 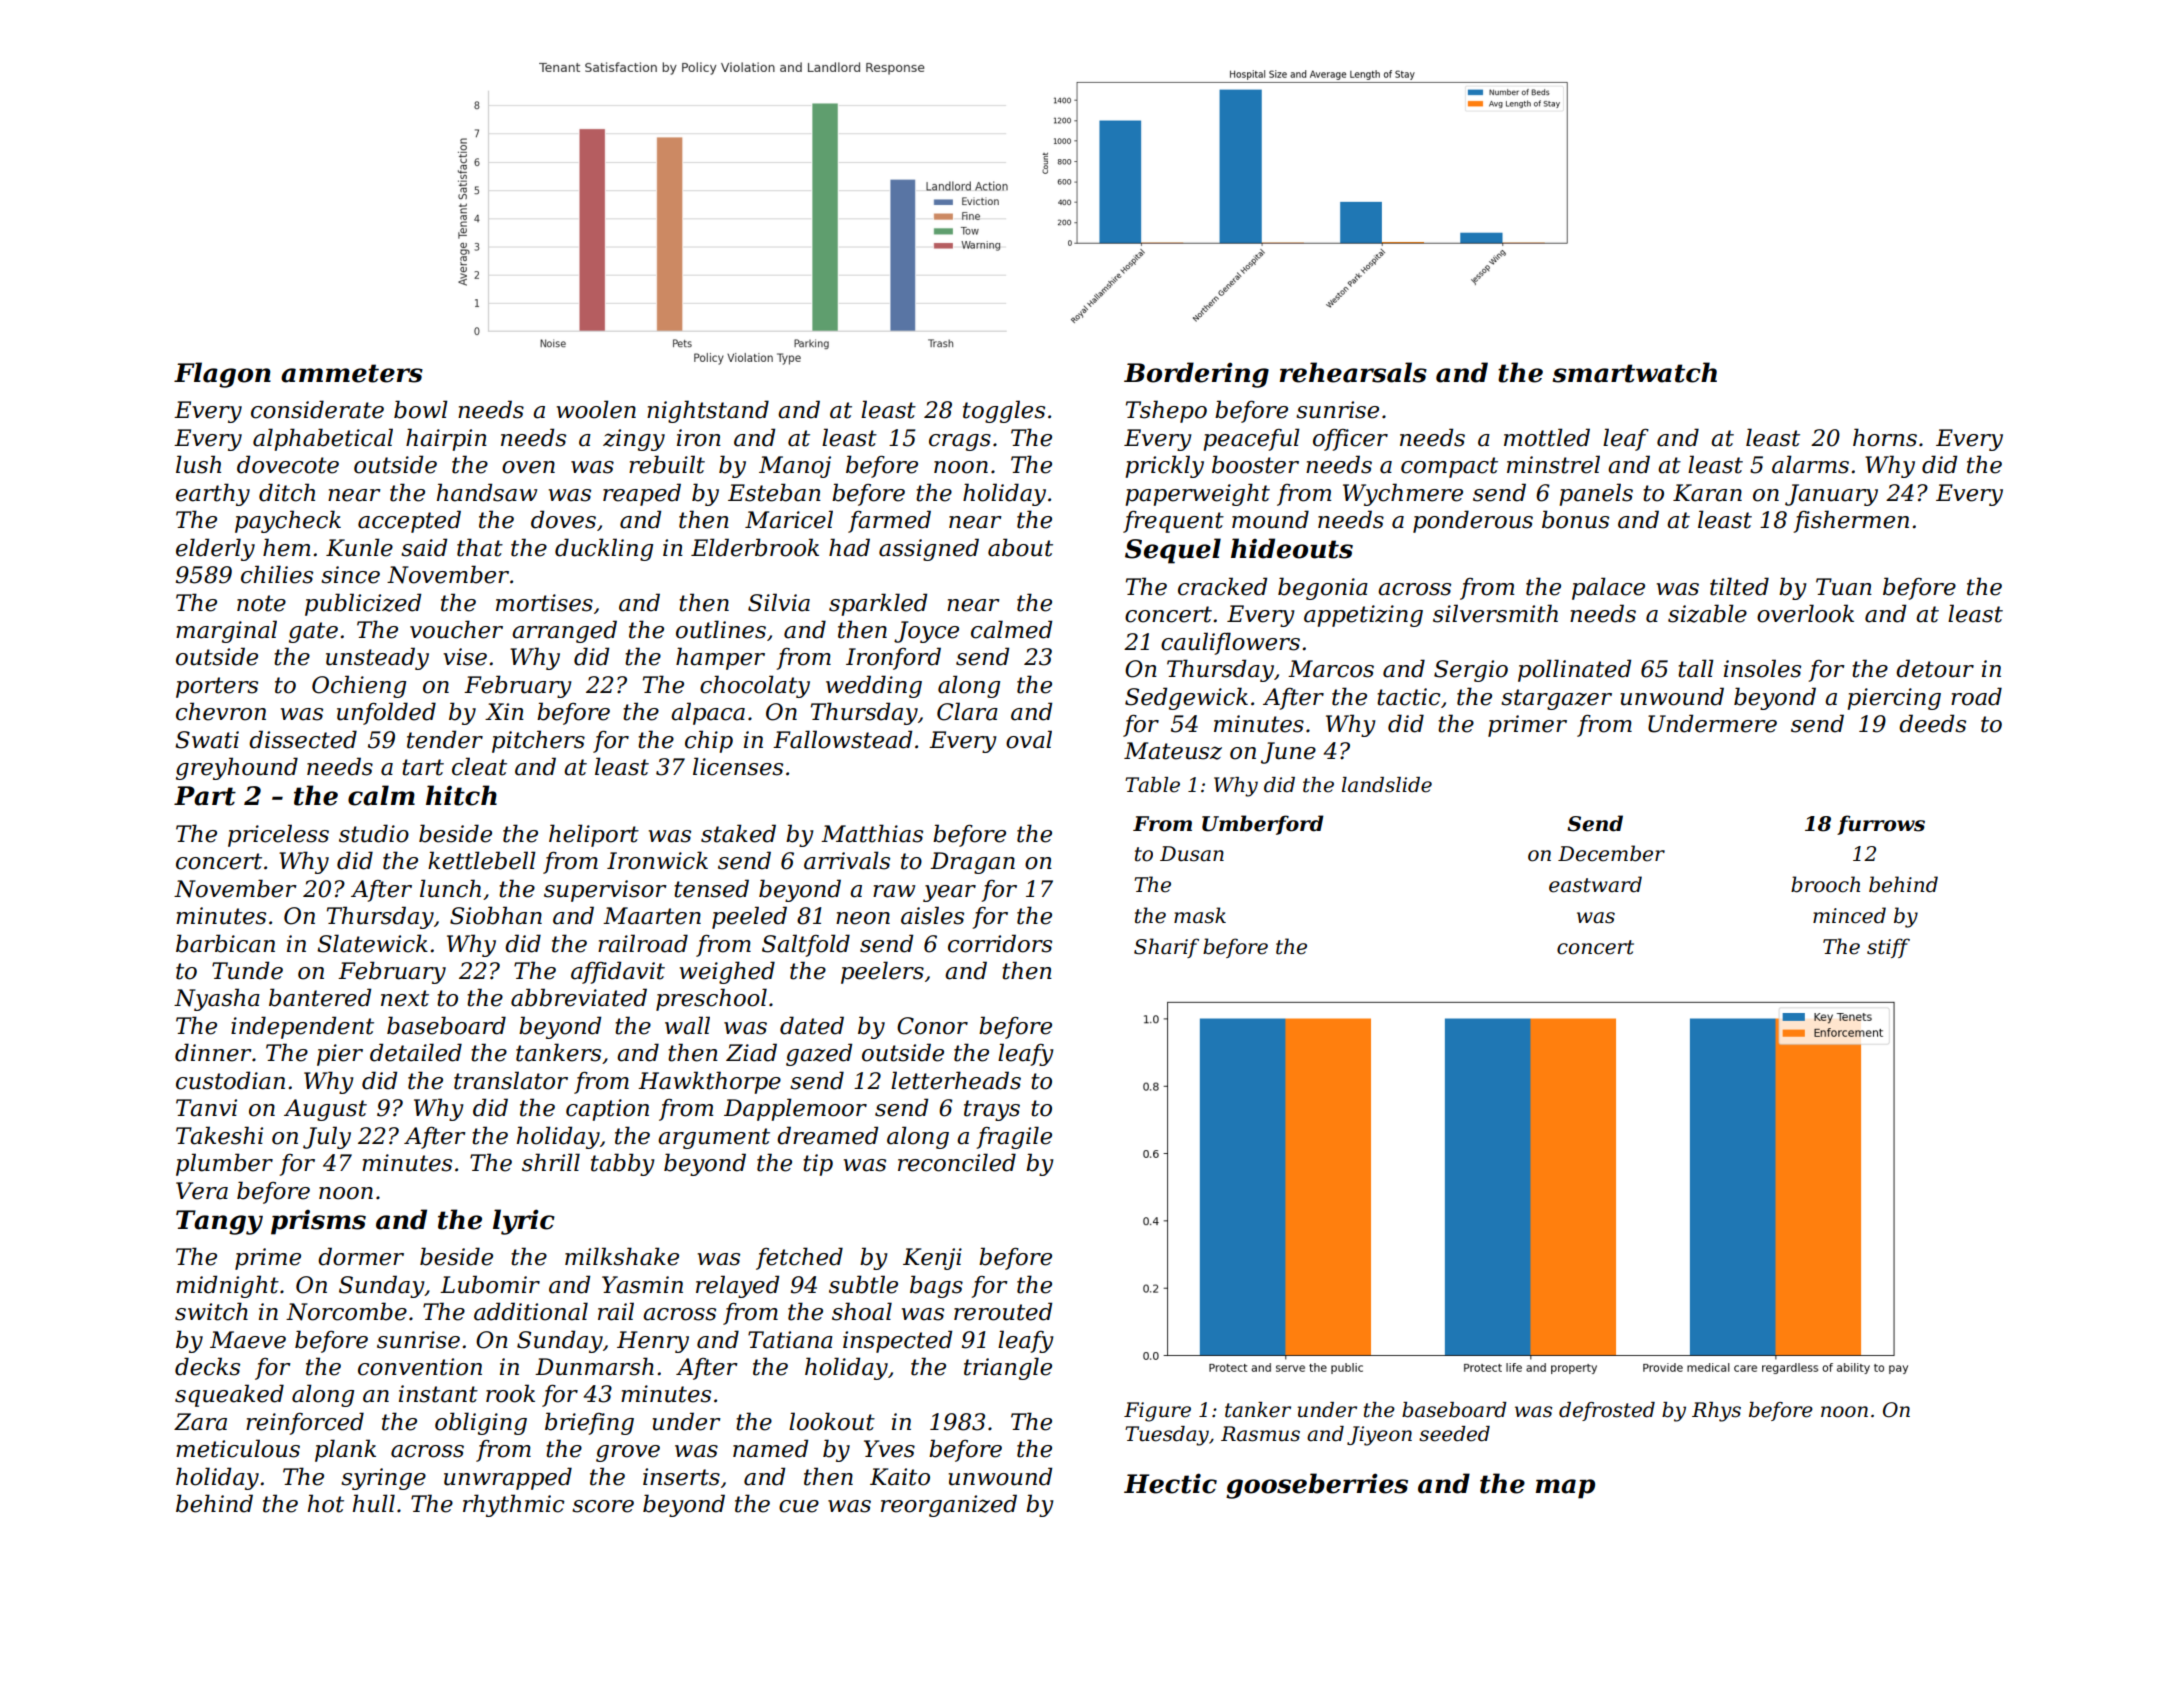 What do you see at coordinates (1881, 825) in the page?
I see `furrows` at bounding box center [1881, 825].
